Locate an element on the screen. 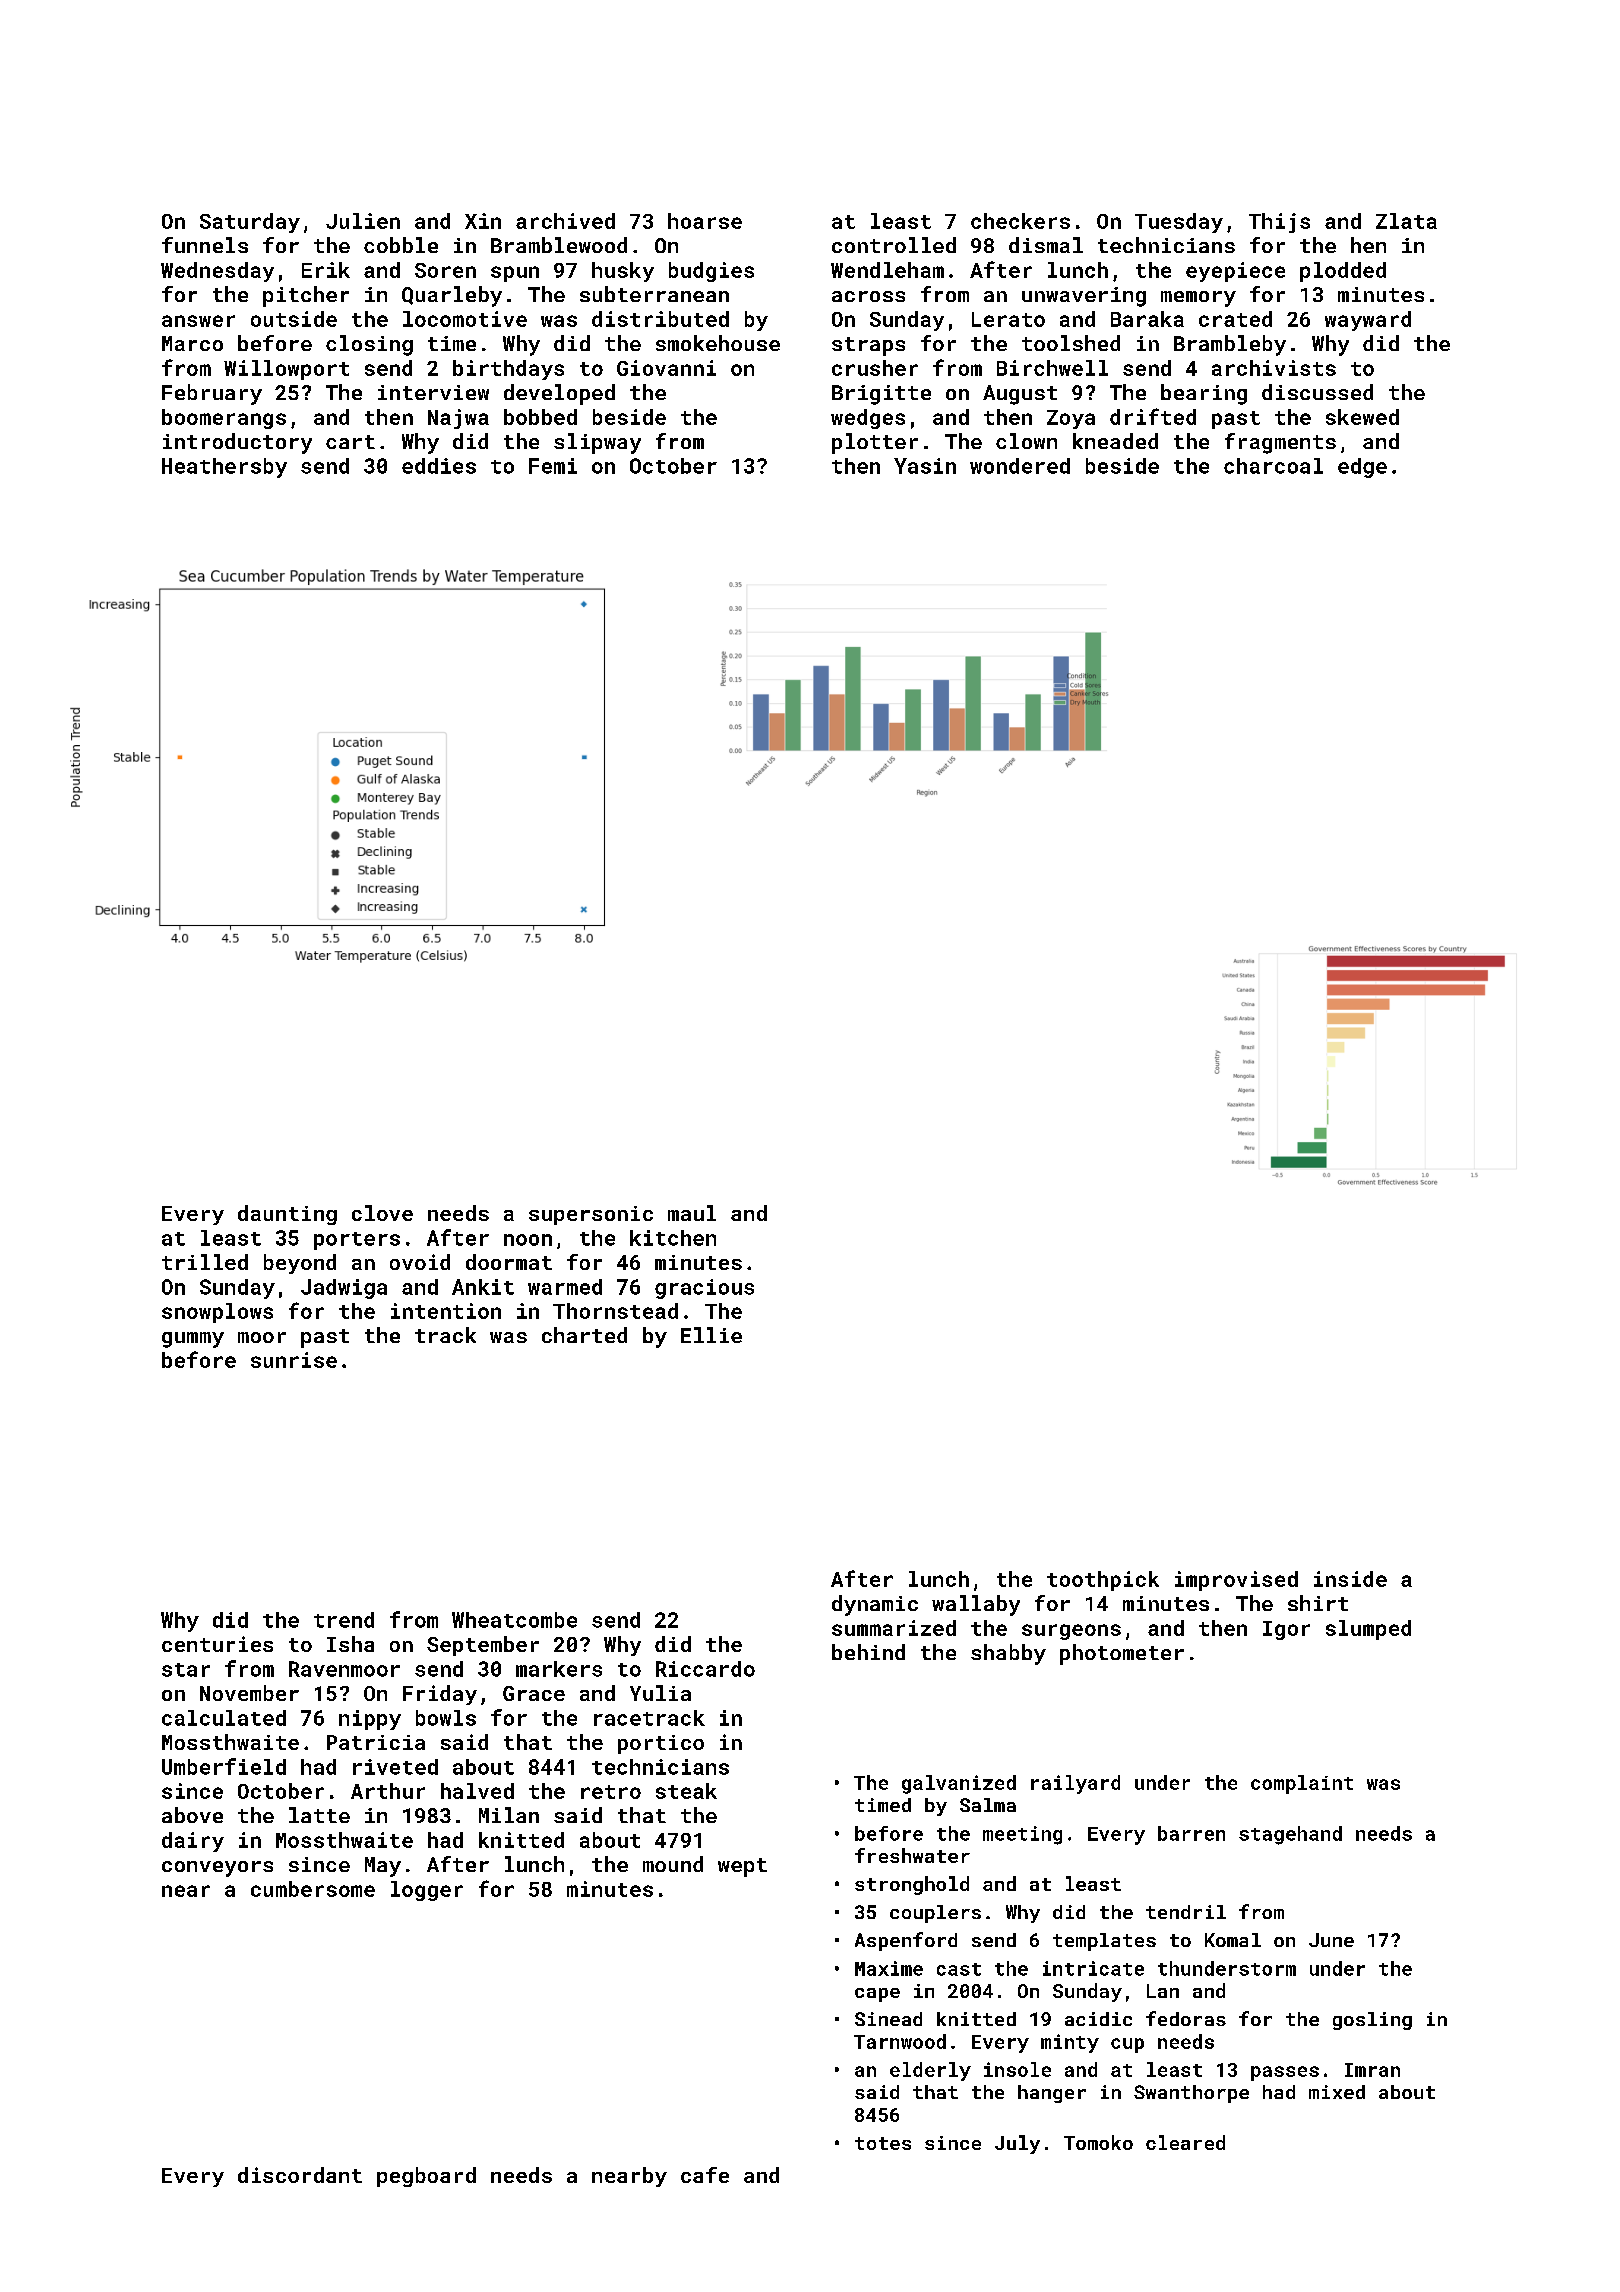 The width and height of the screenshot is (1620, 2292). complaint is located at coordinates (1302, 1784).
